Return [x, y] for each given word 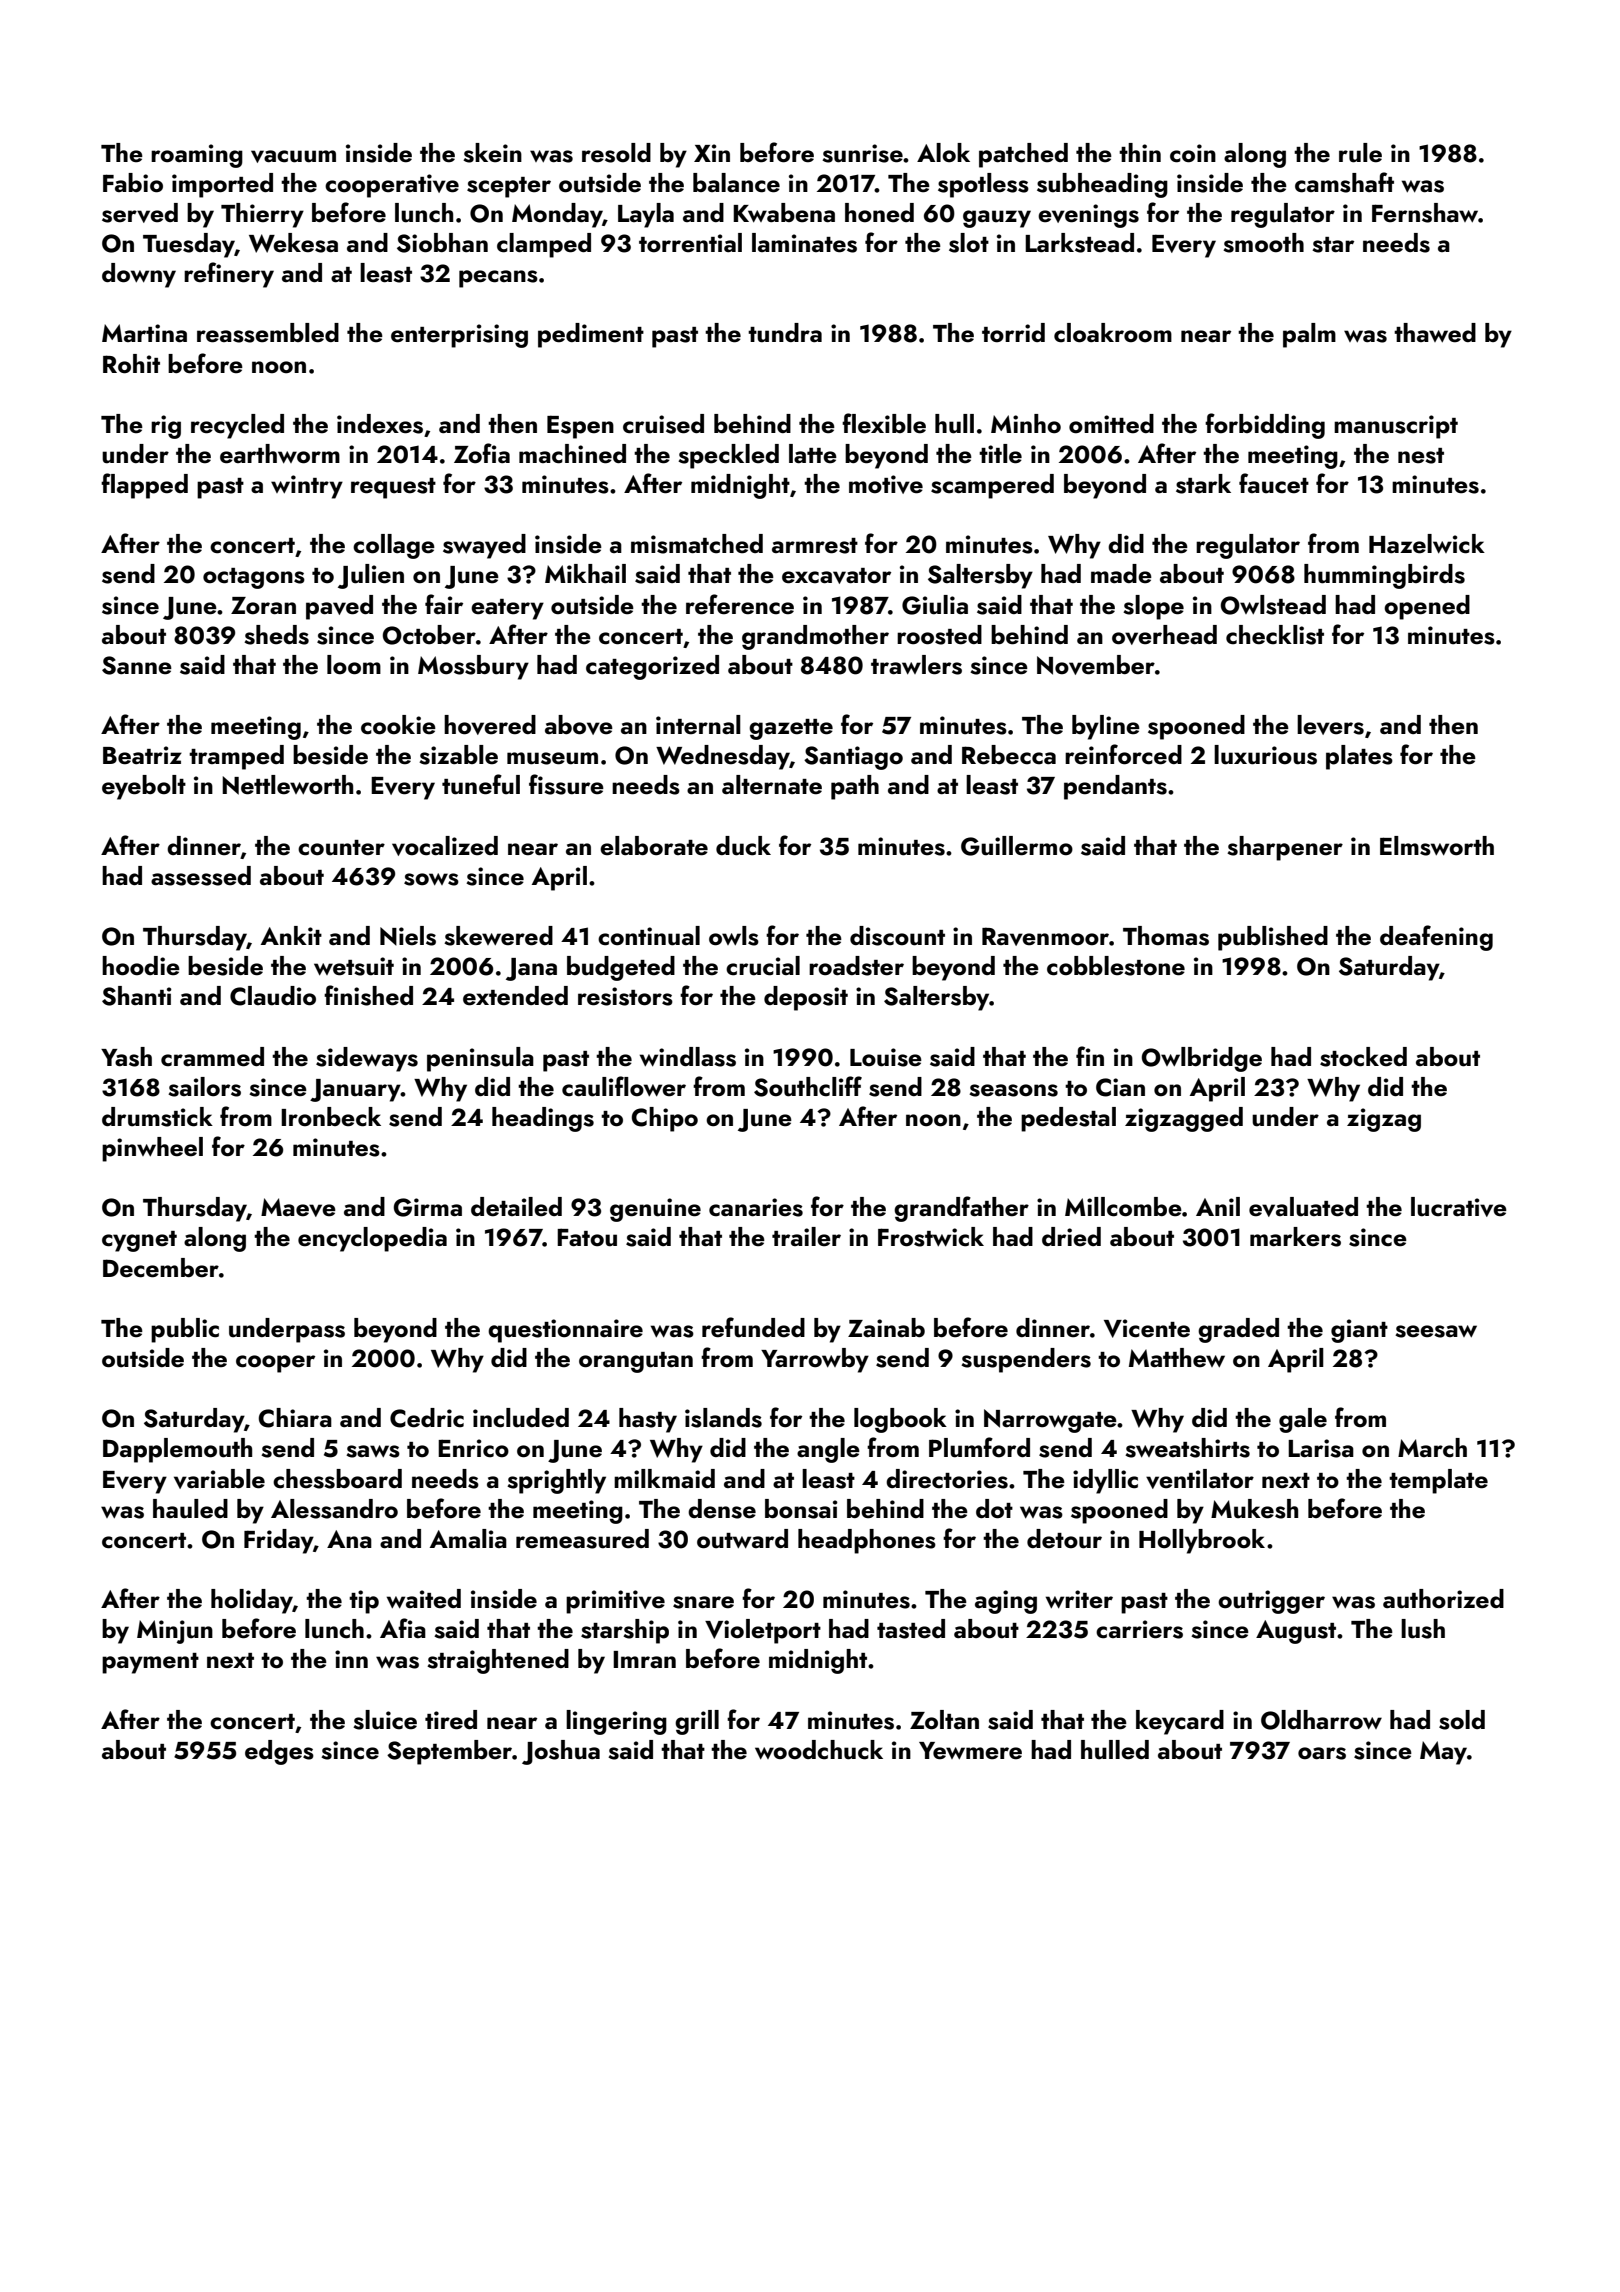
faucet [1274, 483]
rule [1360, 153]
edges [279, 1752]
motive [886, 484]
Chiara [295, 1418]
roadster [856, 966]
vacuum [293, 156]
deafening [1436, 938]
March [1432, 1448]
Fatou [587, 1237]
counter [341, 848]
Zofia [482, 453]
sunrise [862, 153]
